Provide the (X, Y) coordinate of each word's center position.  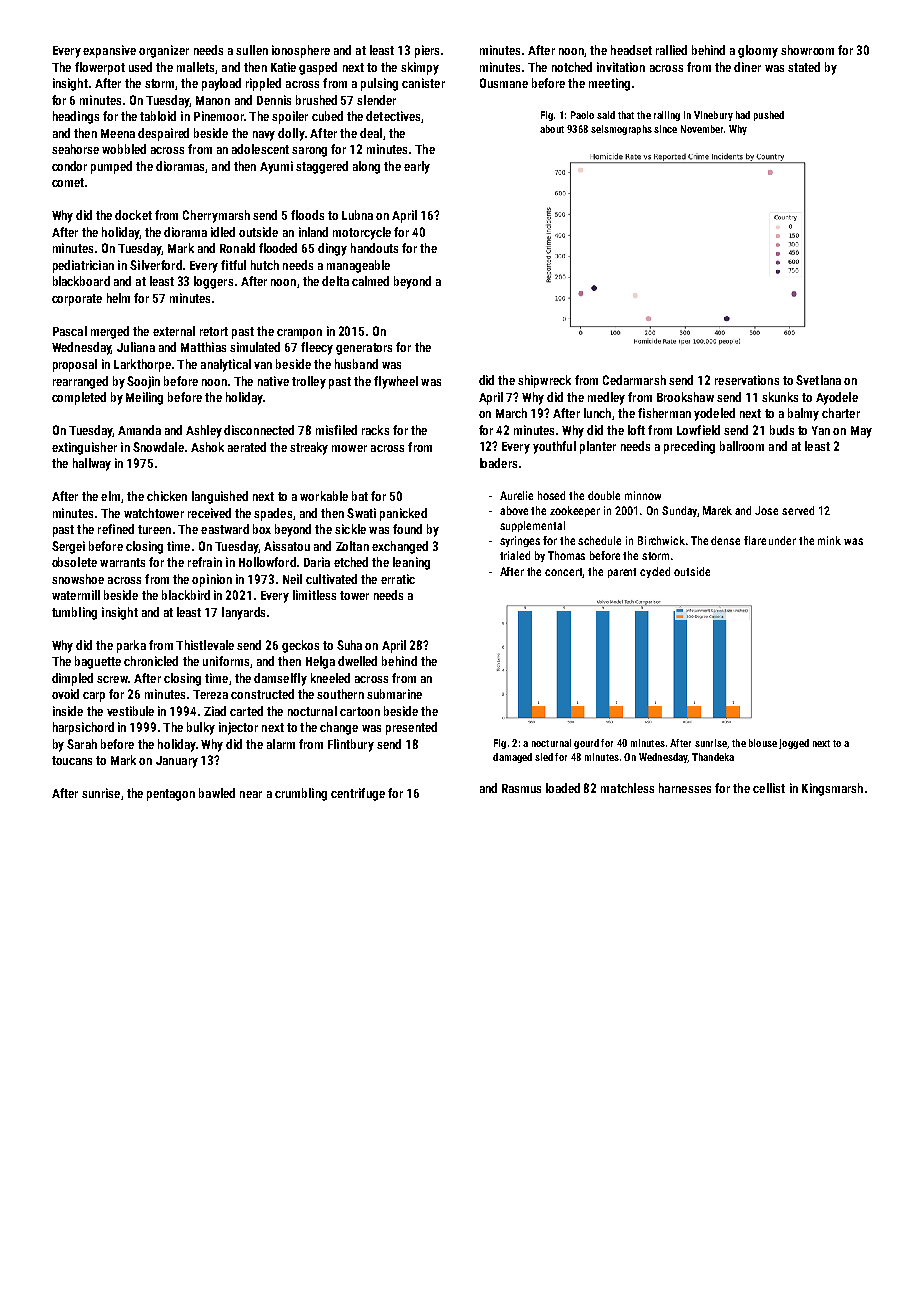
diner (747, 67)
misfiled (336, 430)
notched (572, 67)
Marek (717, 510)
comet (68, 182)
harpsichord (83, 728)
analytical (226, 365)
